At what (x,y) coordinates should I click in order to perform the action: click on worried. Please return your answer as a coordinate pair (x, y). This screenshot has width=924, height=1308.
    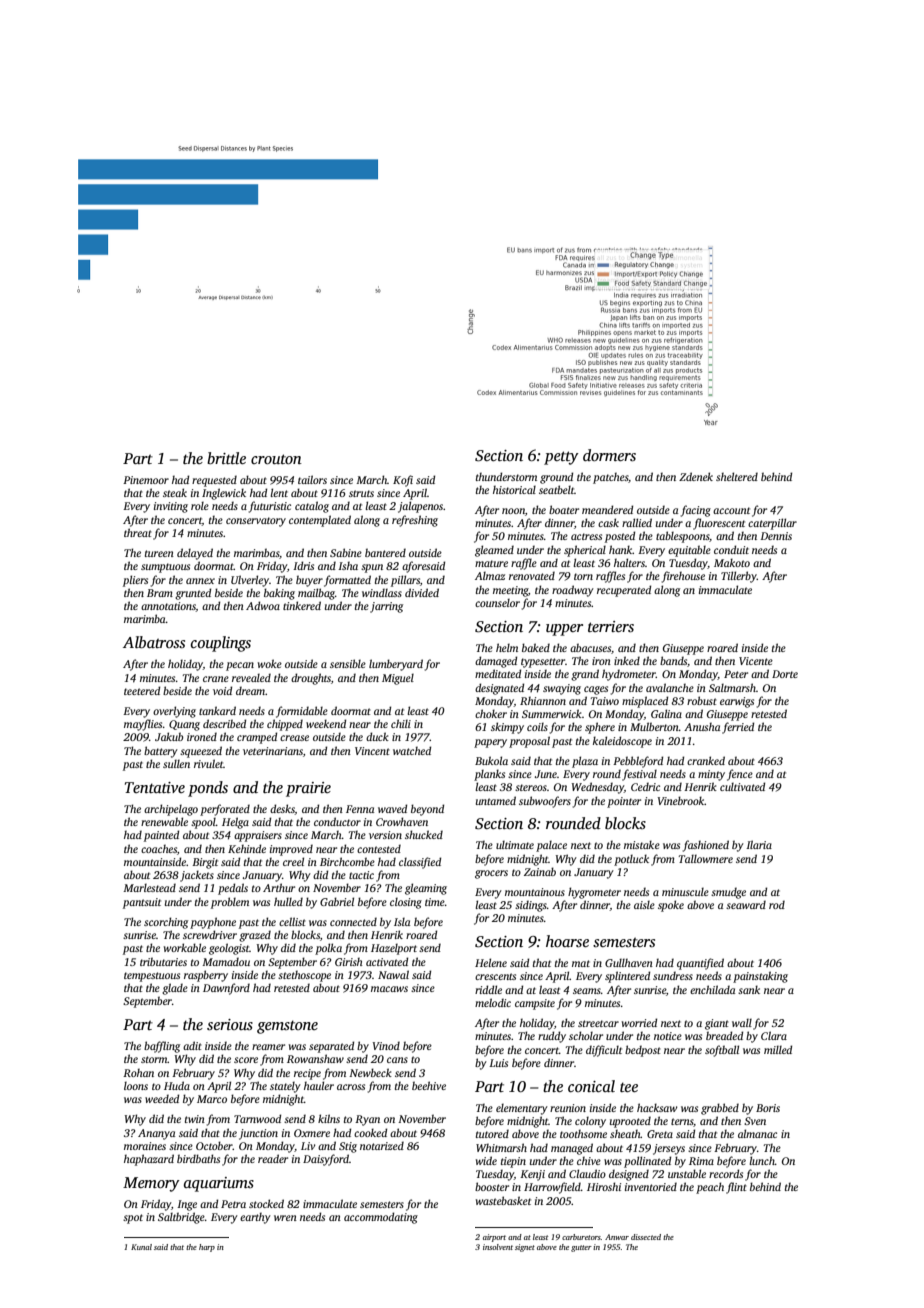
    Looking at the image, I should click on (639, 1022).
